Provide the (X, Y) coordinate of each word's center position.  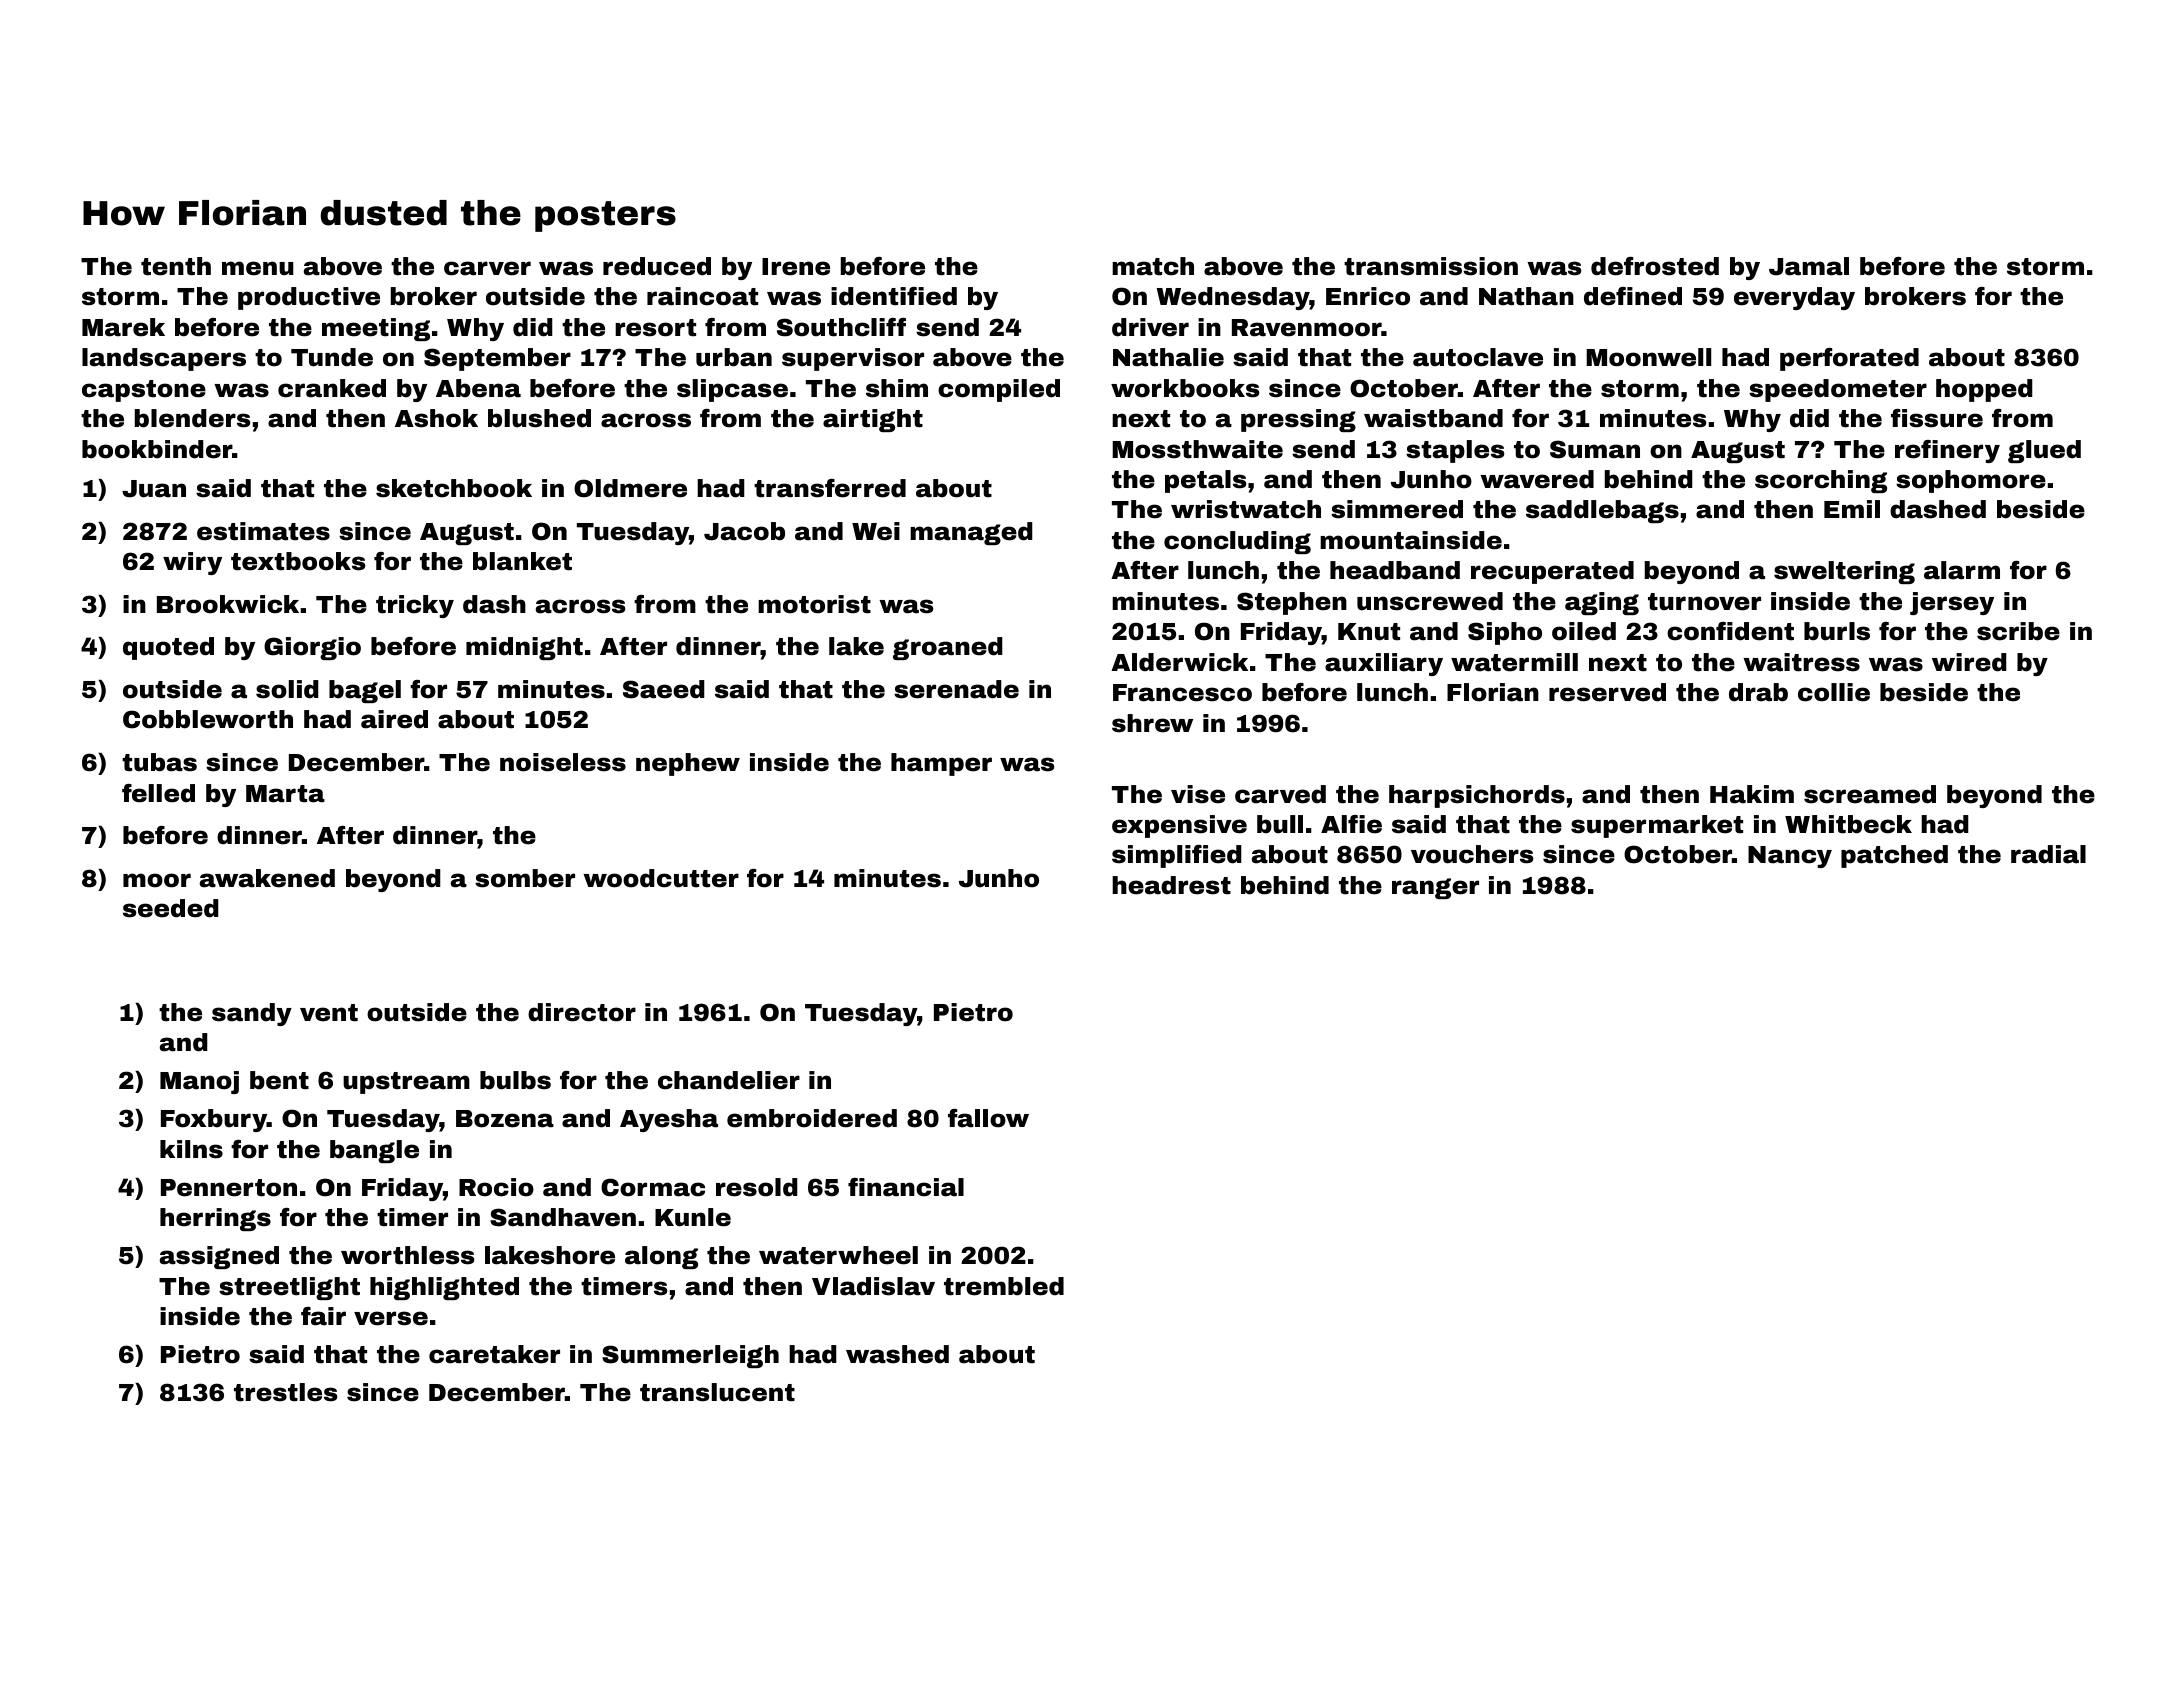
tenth (176, 266)
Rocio (496, 1187)
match (1153, 266)
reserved (1607, 692)
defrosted (1655, 266)
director (582, 1012)
